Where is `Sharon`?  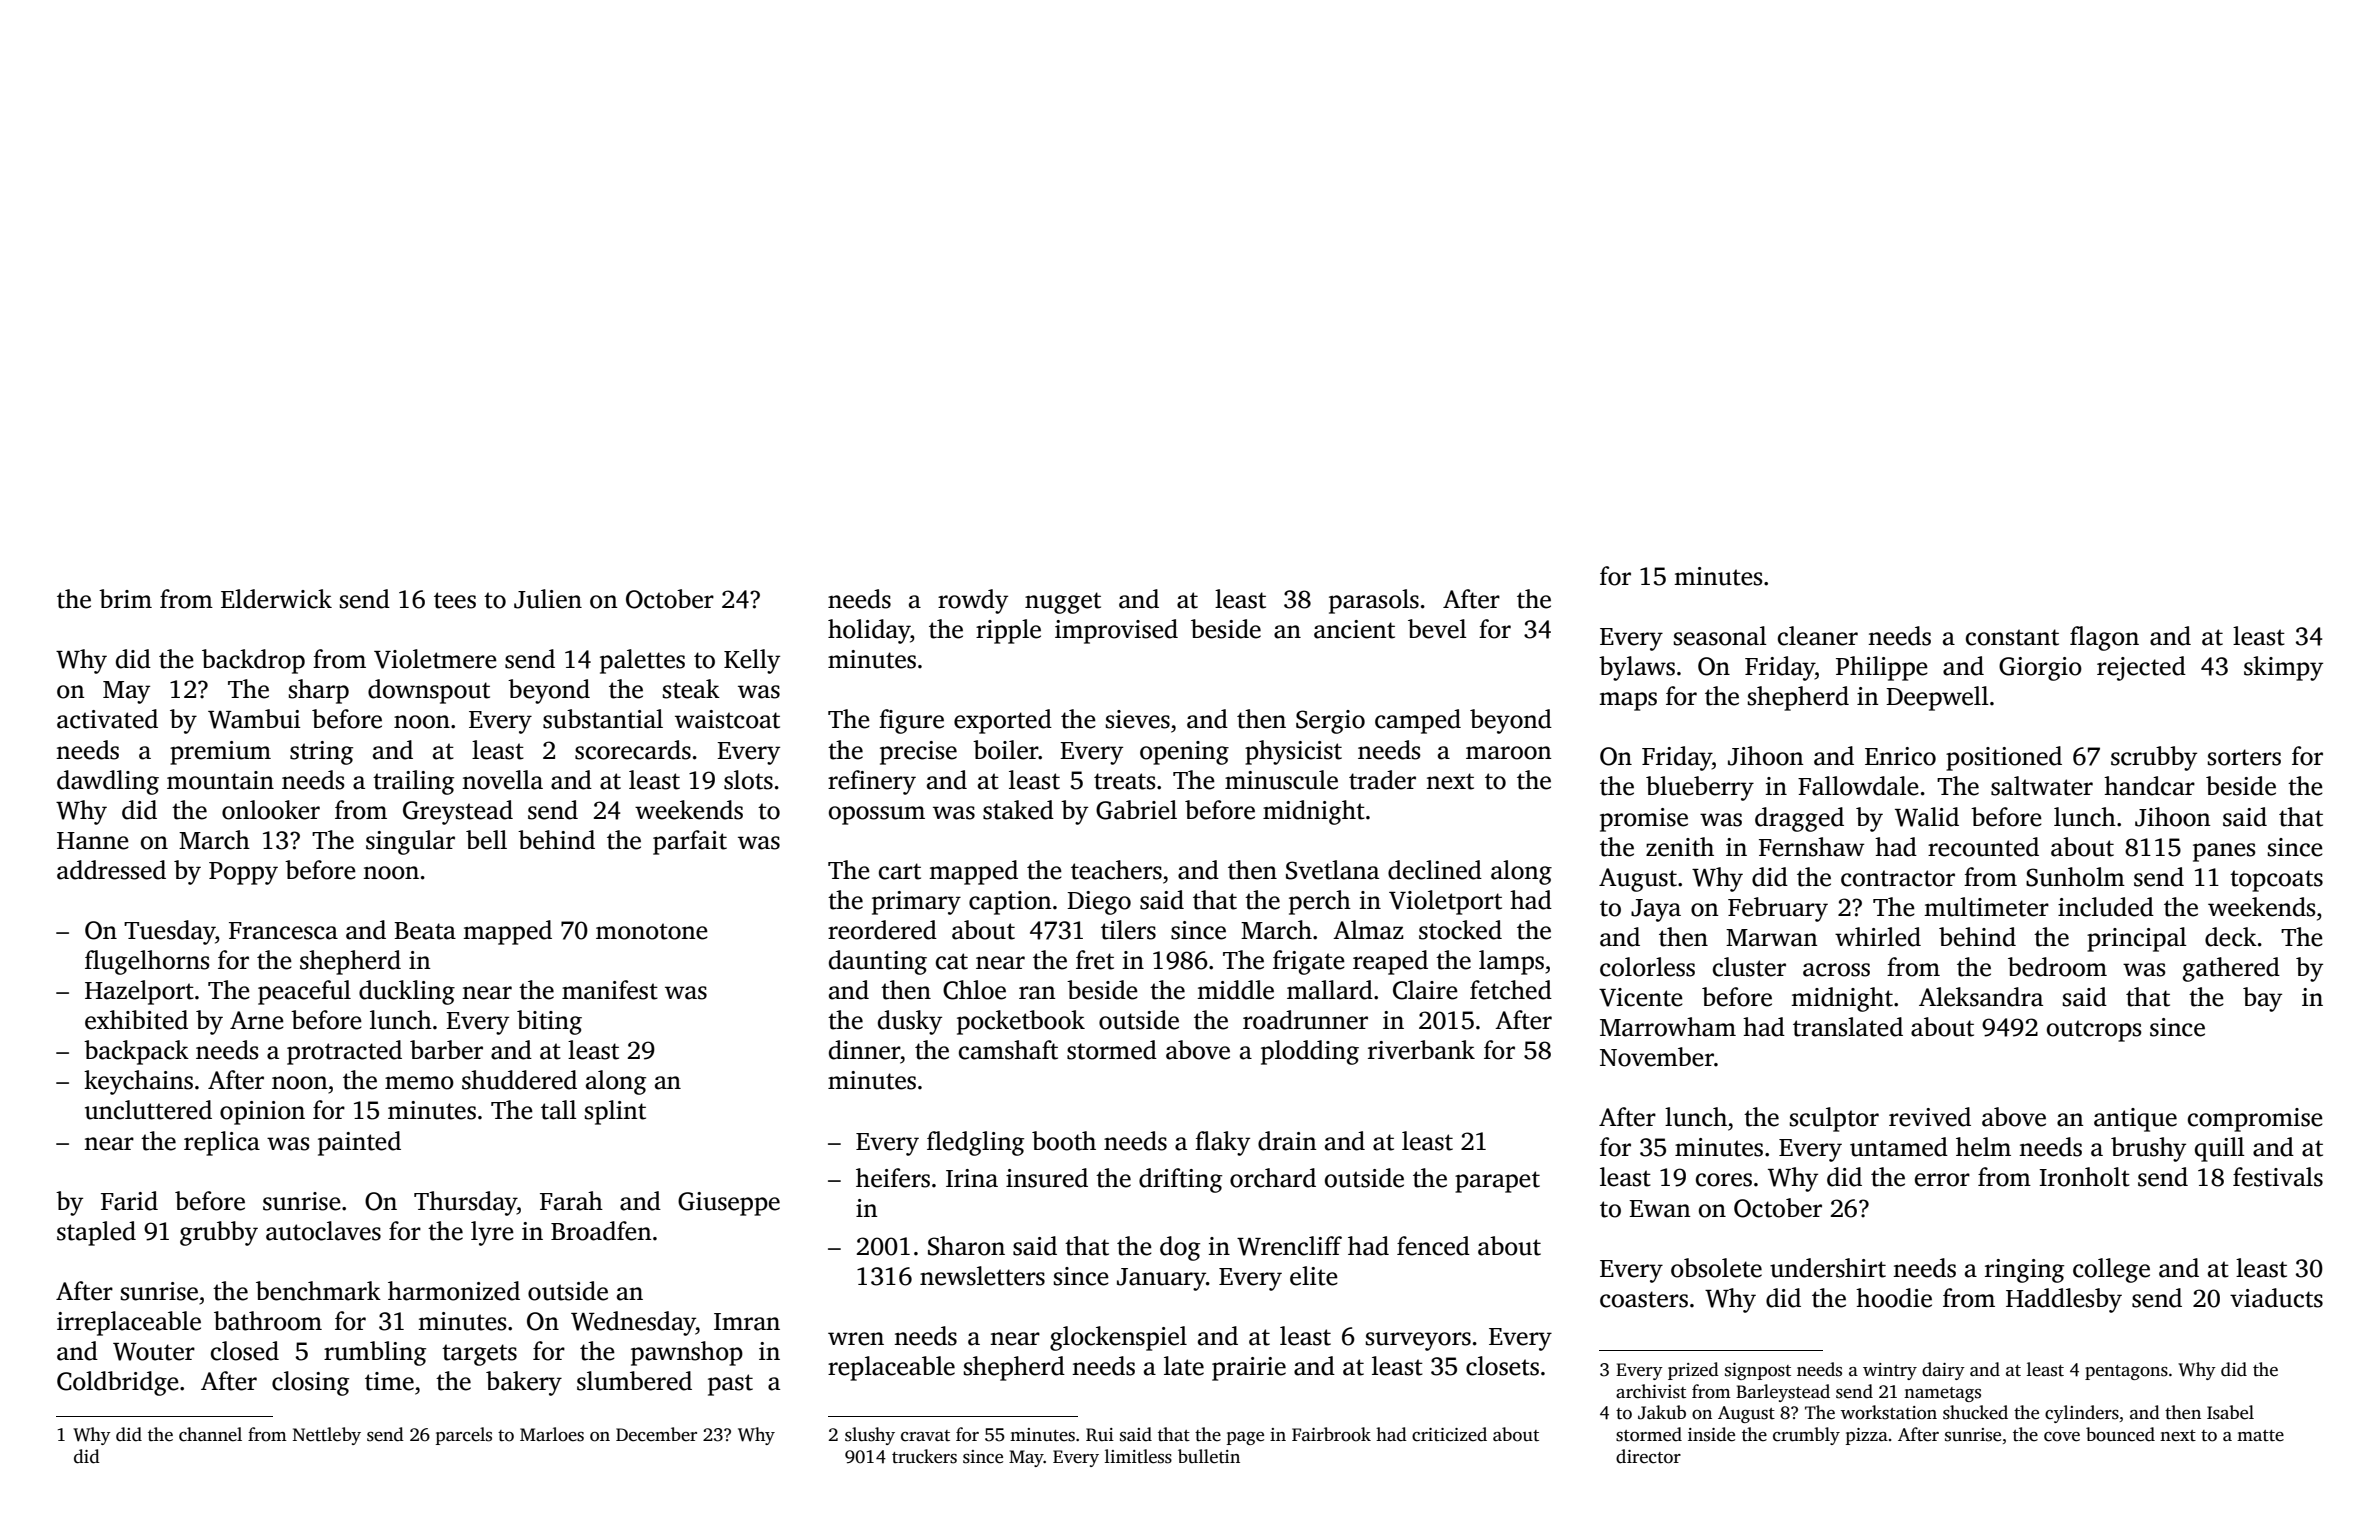 Sharon is located at coordinates (966, 1246).
